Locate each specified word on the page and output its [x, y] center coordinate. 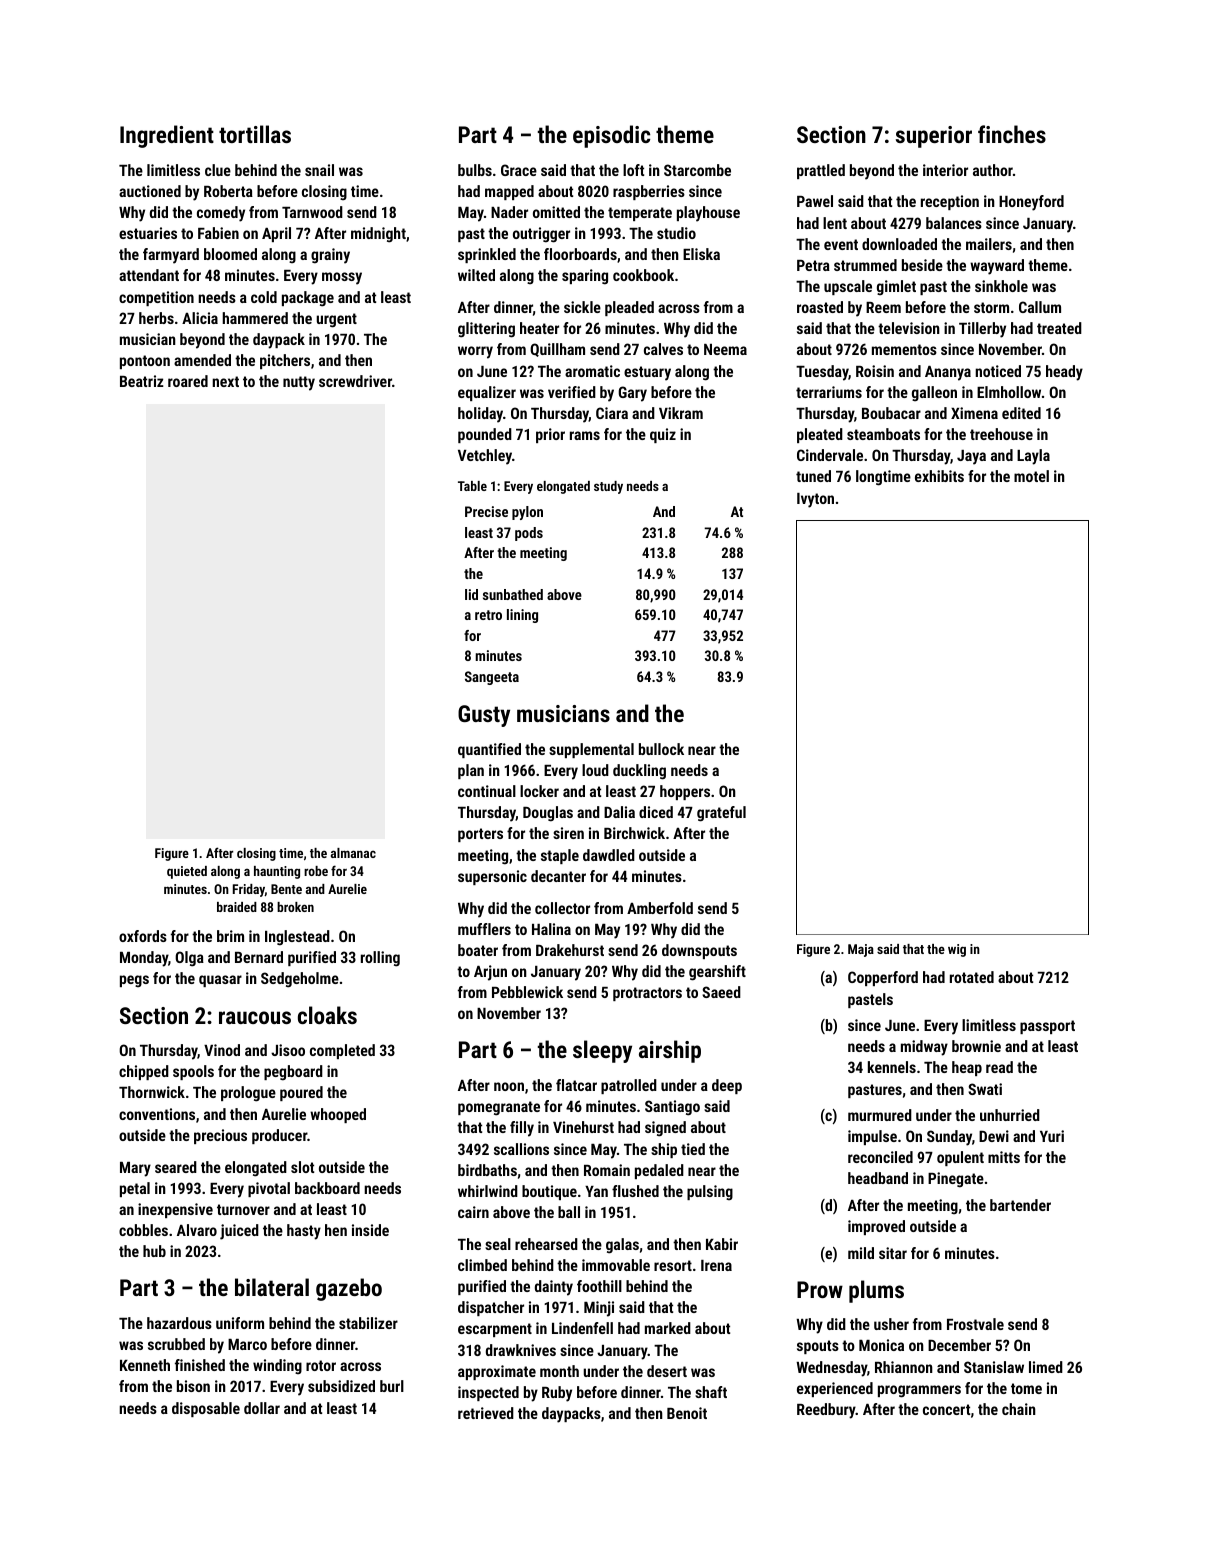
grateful [721, 814]
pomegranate [499, 1108]
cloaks [327, 1015]
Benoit [687, 1413]
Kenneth [145, 1365]
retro [488, 615]
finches [1012, 134]
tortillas [255, 134]
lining [522, 616]
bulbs [475, 170]
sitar [893, 1253]
